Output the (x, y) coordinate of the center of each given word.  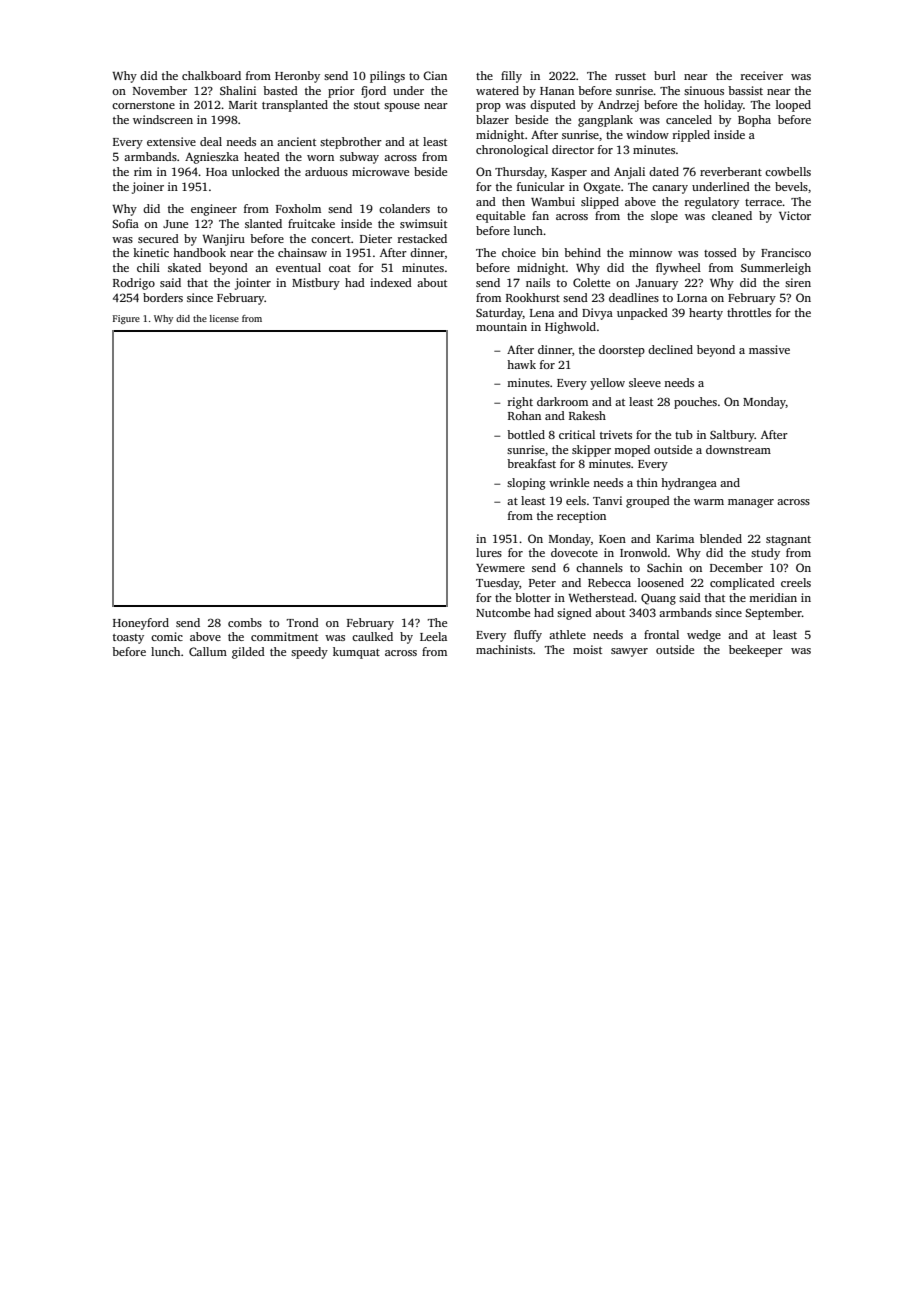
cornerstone (143, 105)
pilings (387, 77)
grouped (648, 502)
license (224, 318)
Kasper (569, 173)
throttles (749, 312)
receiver (762, 75)
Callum (208, 651)
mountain (501, 326)
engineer (214, 210)
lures (489, 552)
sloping (526, 484)
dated (664, 171)
